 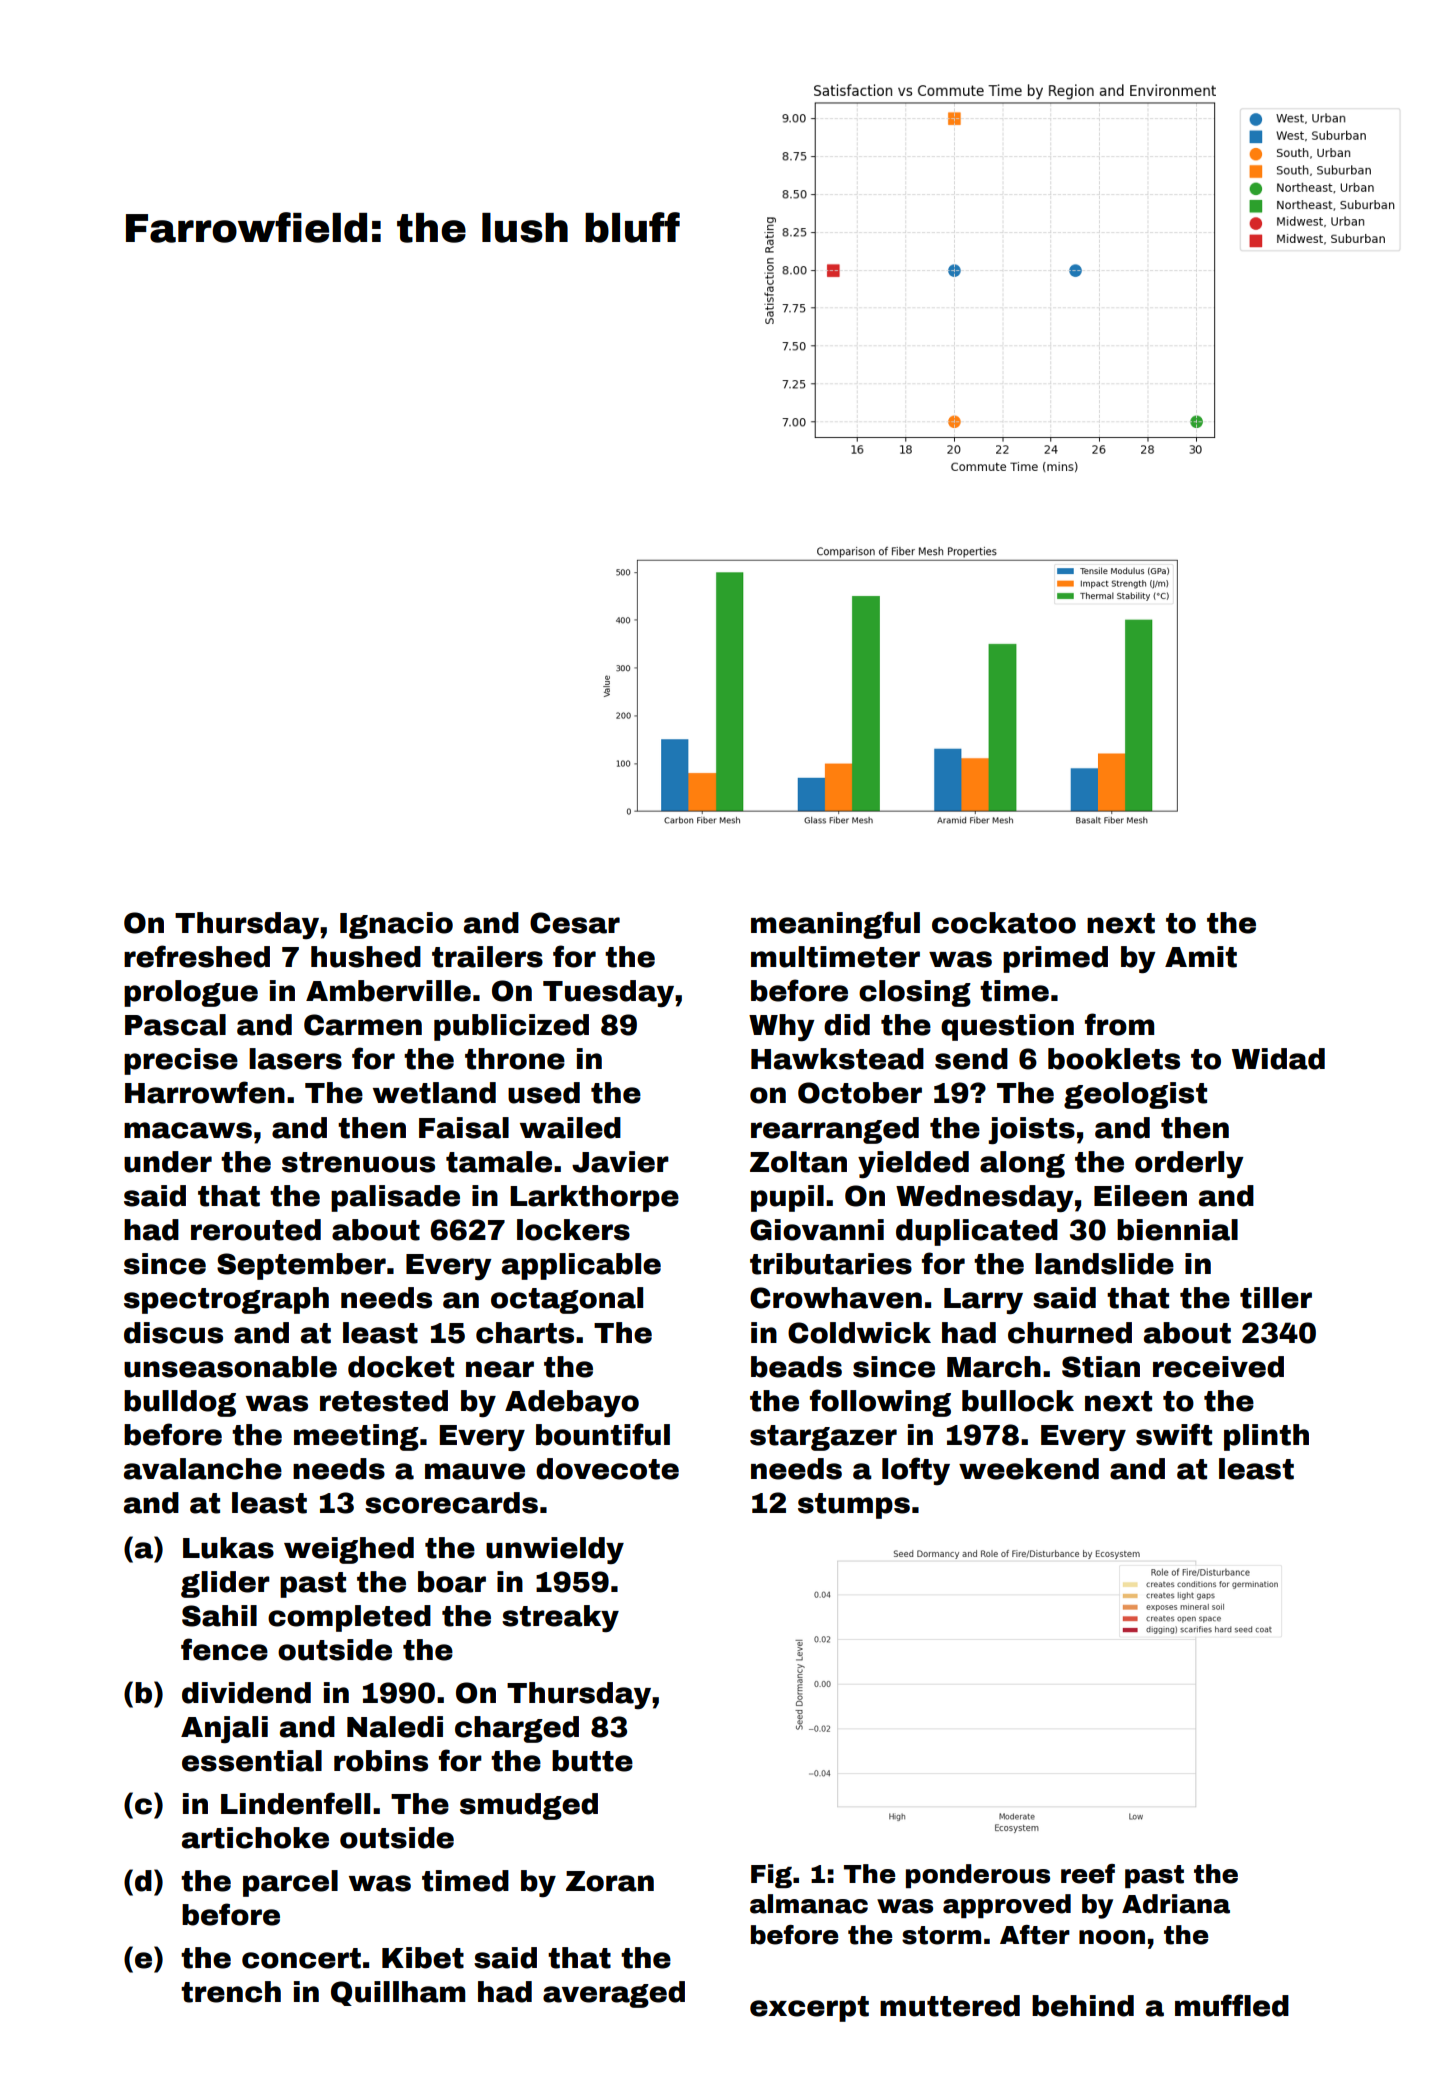 What do you see at coordinates (835, 925) in the image?
I see `meaningful` at bounding box center [835, 925].
